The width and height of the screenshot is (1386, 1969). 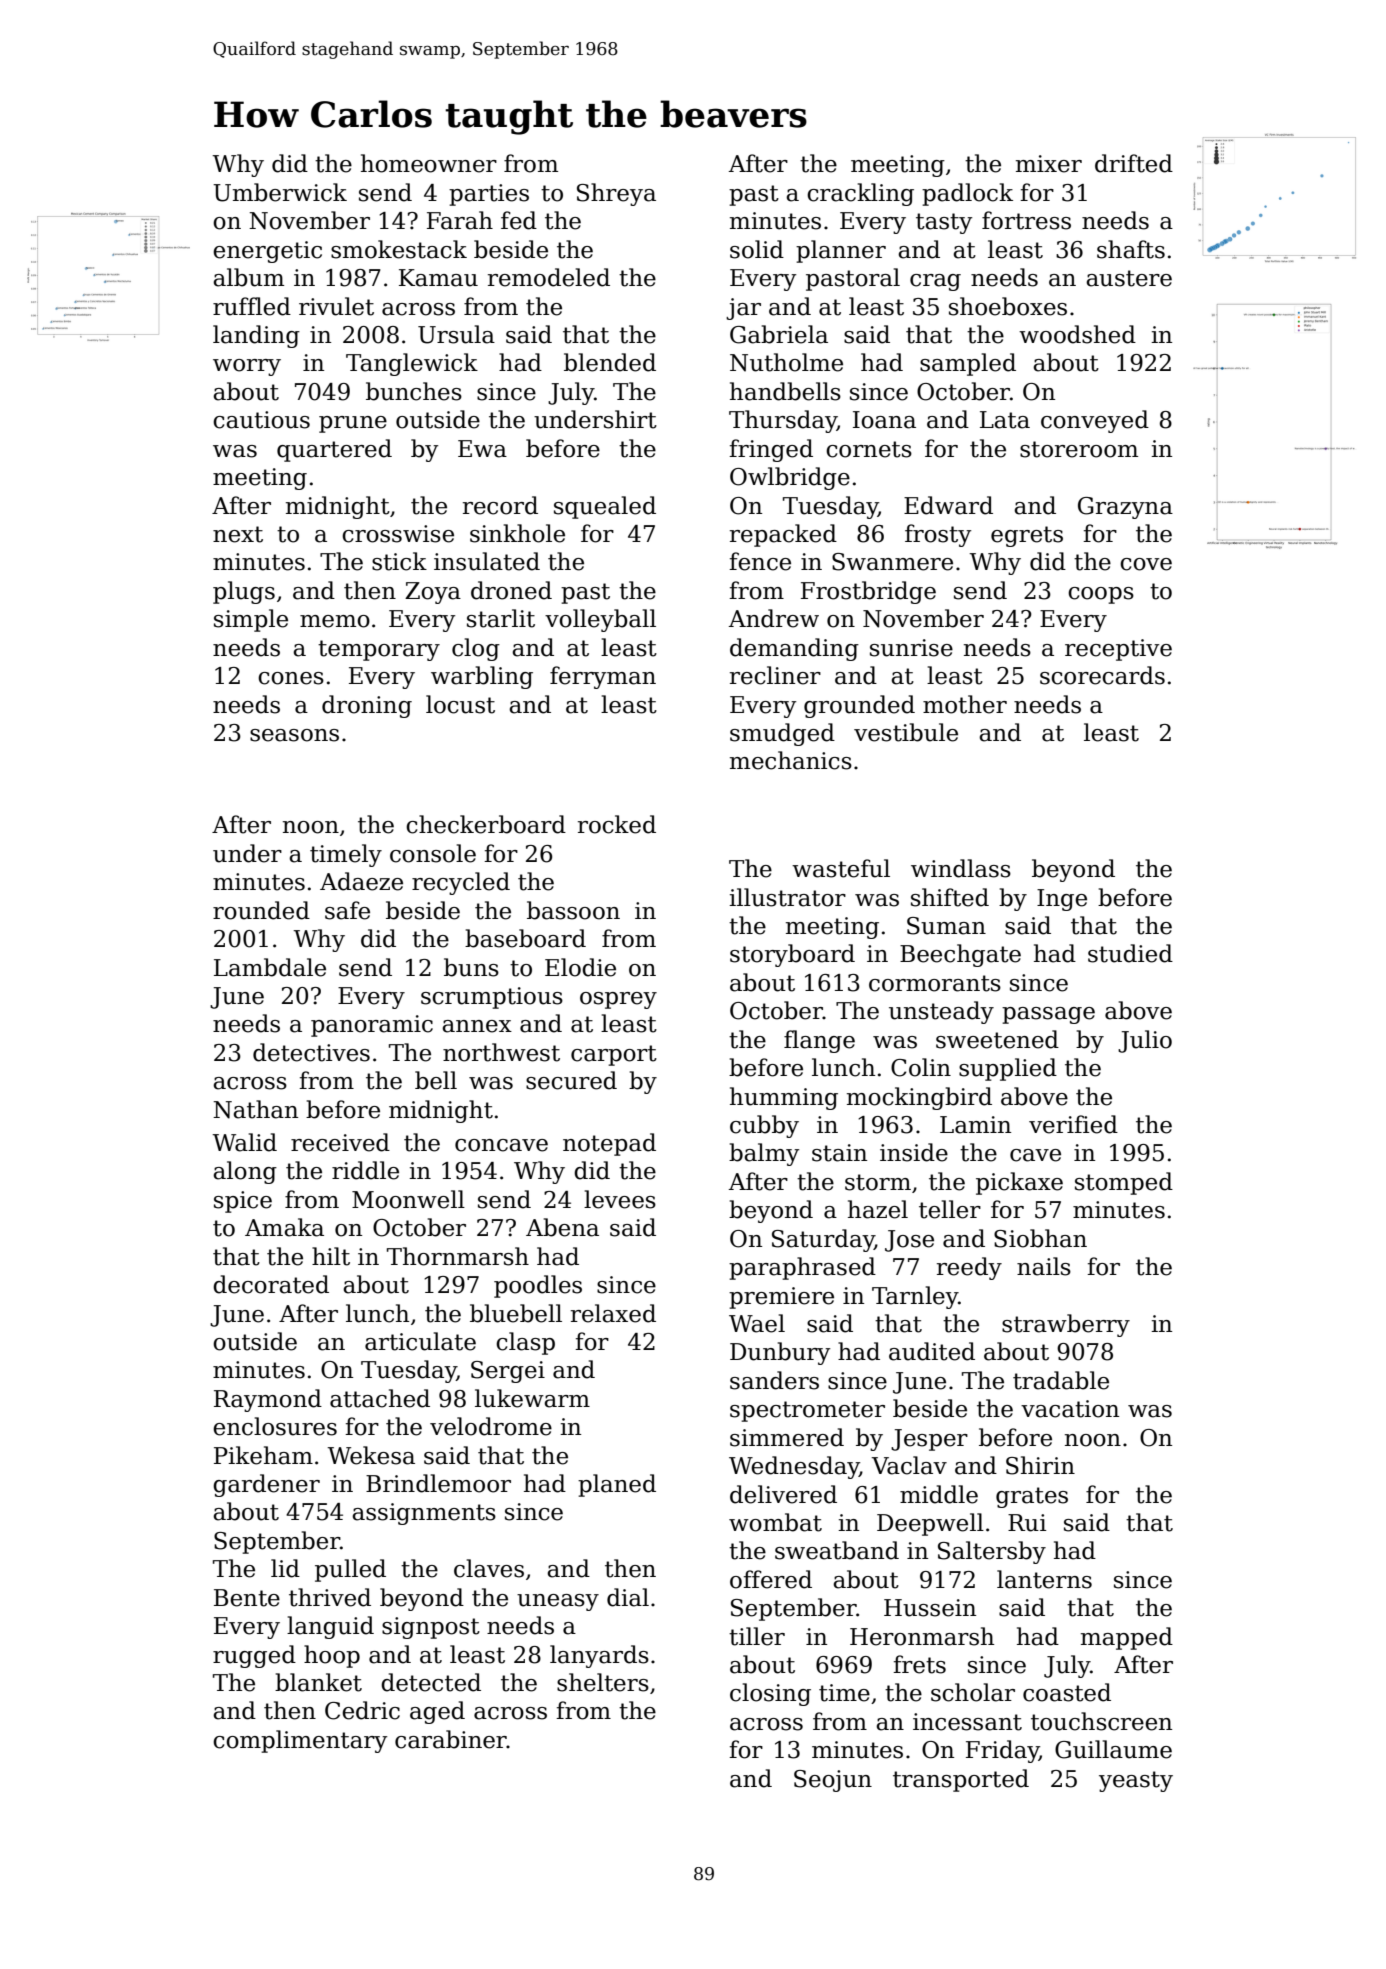 What do you see at coordinates (254, 1656) in the screenshot?
I see `rugged` at bounding box center [254, 1656].
